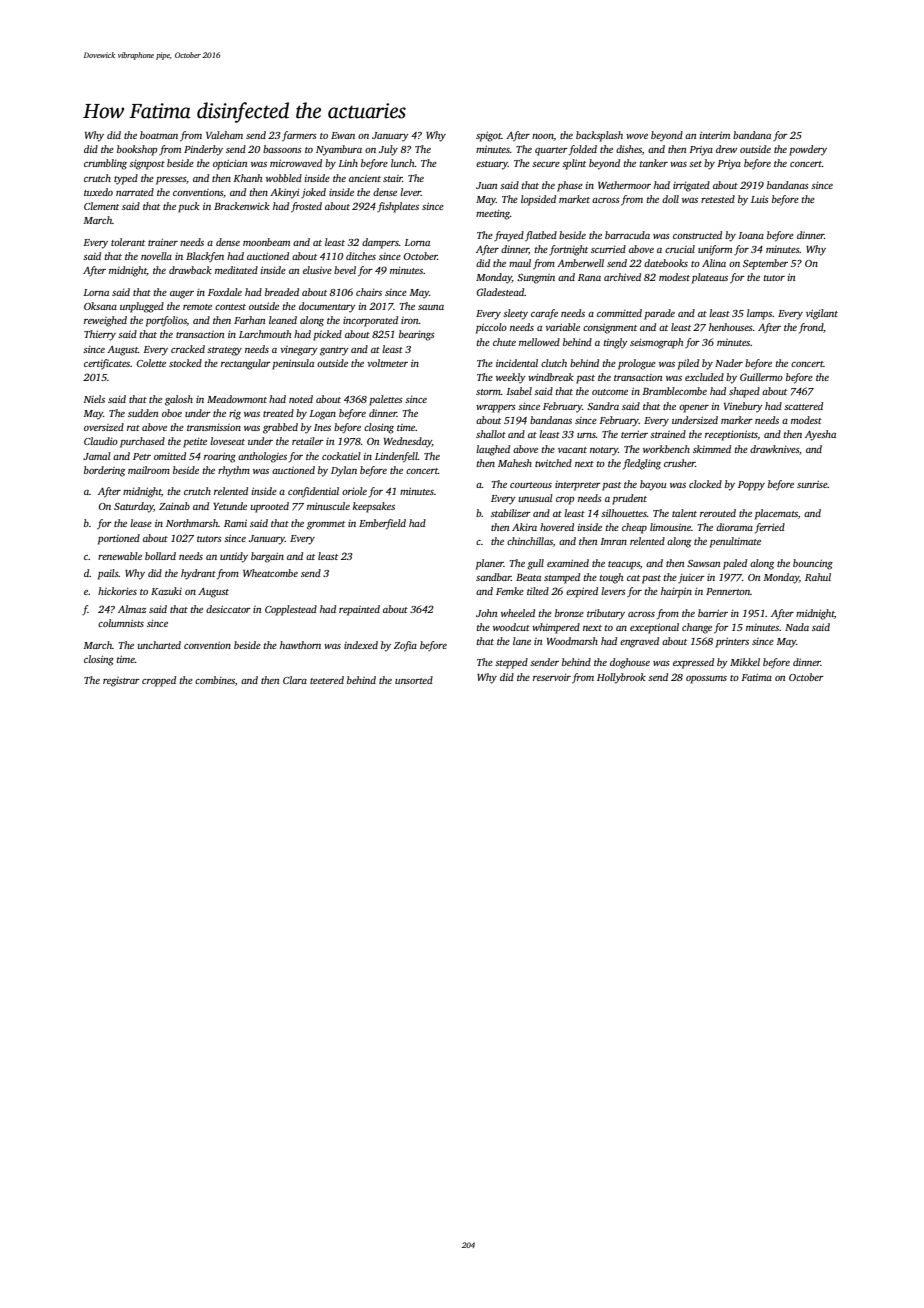 The image size is (924, 1308). I want to click on Ioana, so click(751, 235).
